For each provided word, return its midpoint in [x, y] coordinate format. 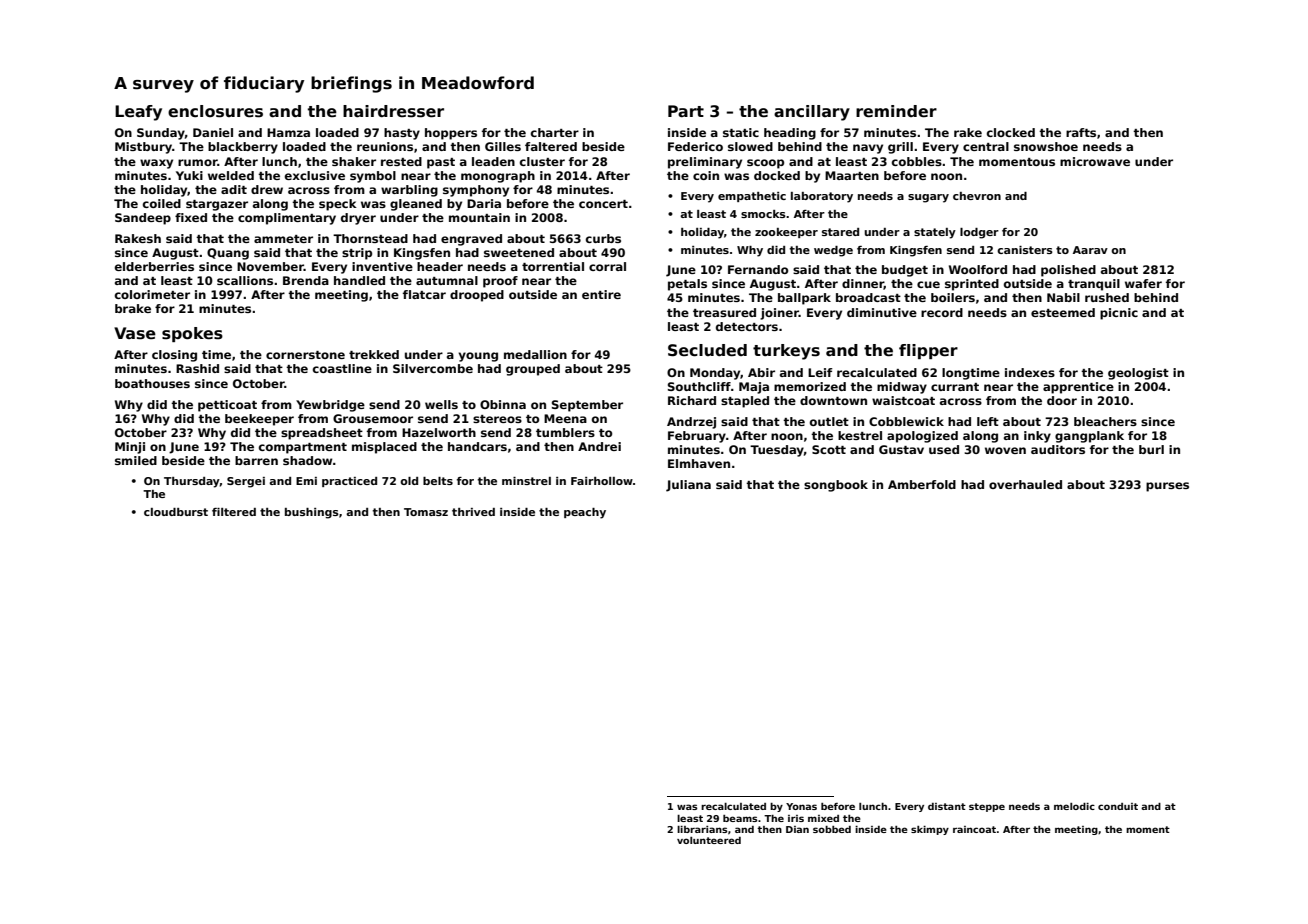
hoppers [451, 134]
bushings [312, 513]
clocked [1011, 132]
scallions [245, 280]
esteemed [1063, 312]
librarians [702, 829]
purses [1167, 487]
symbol [373, 177]
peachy [585, 513]
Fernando [758, 269]
